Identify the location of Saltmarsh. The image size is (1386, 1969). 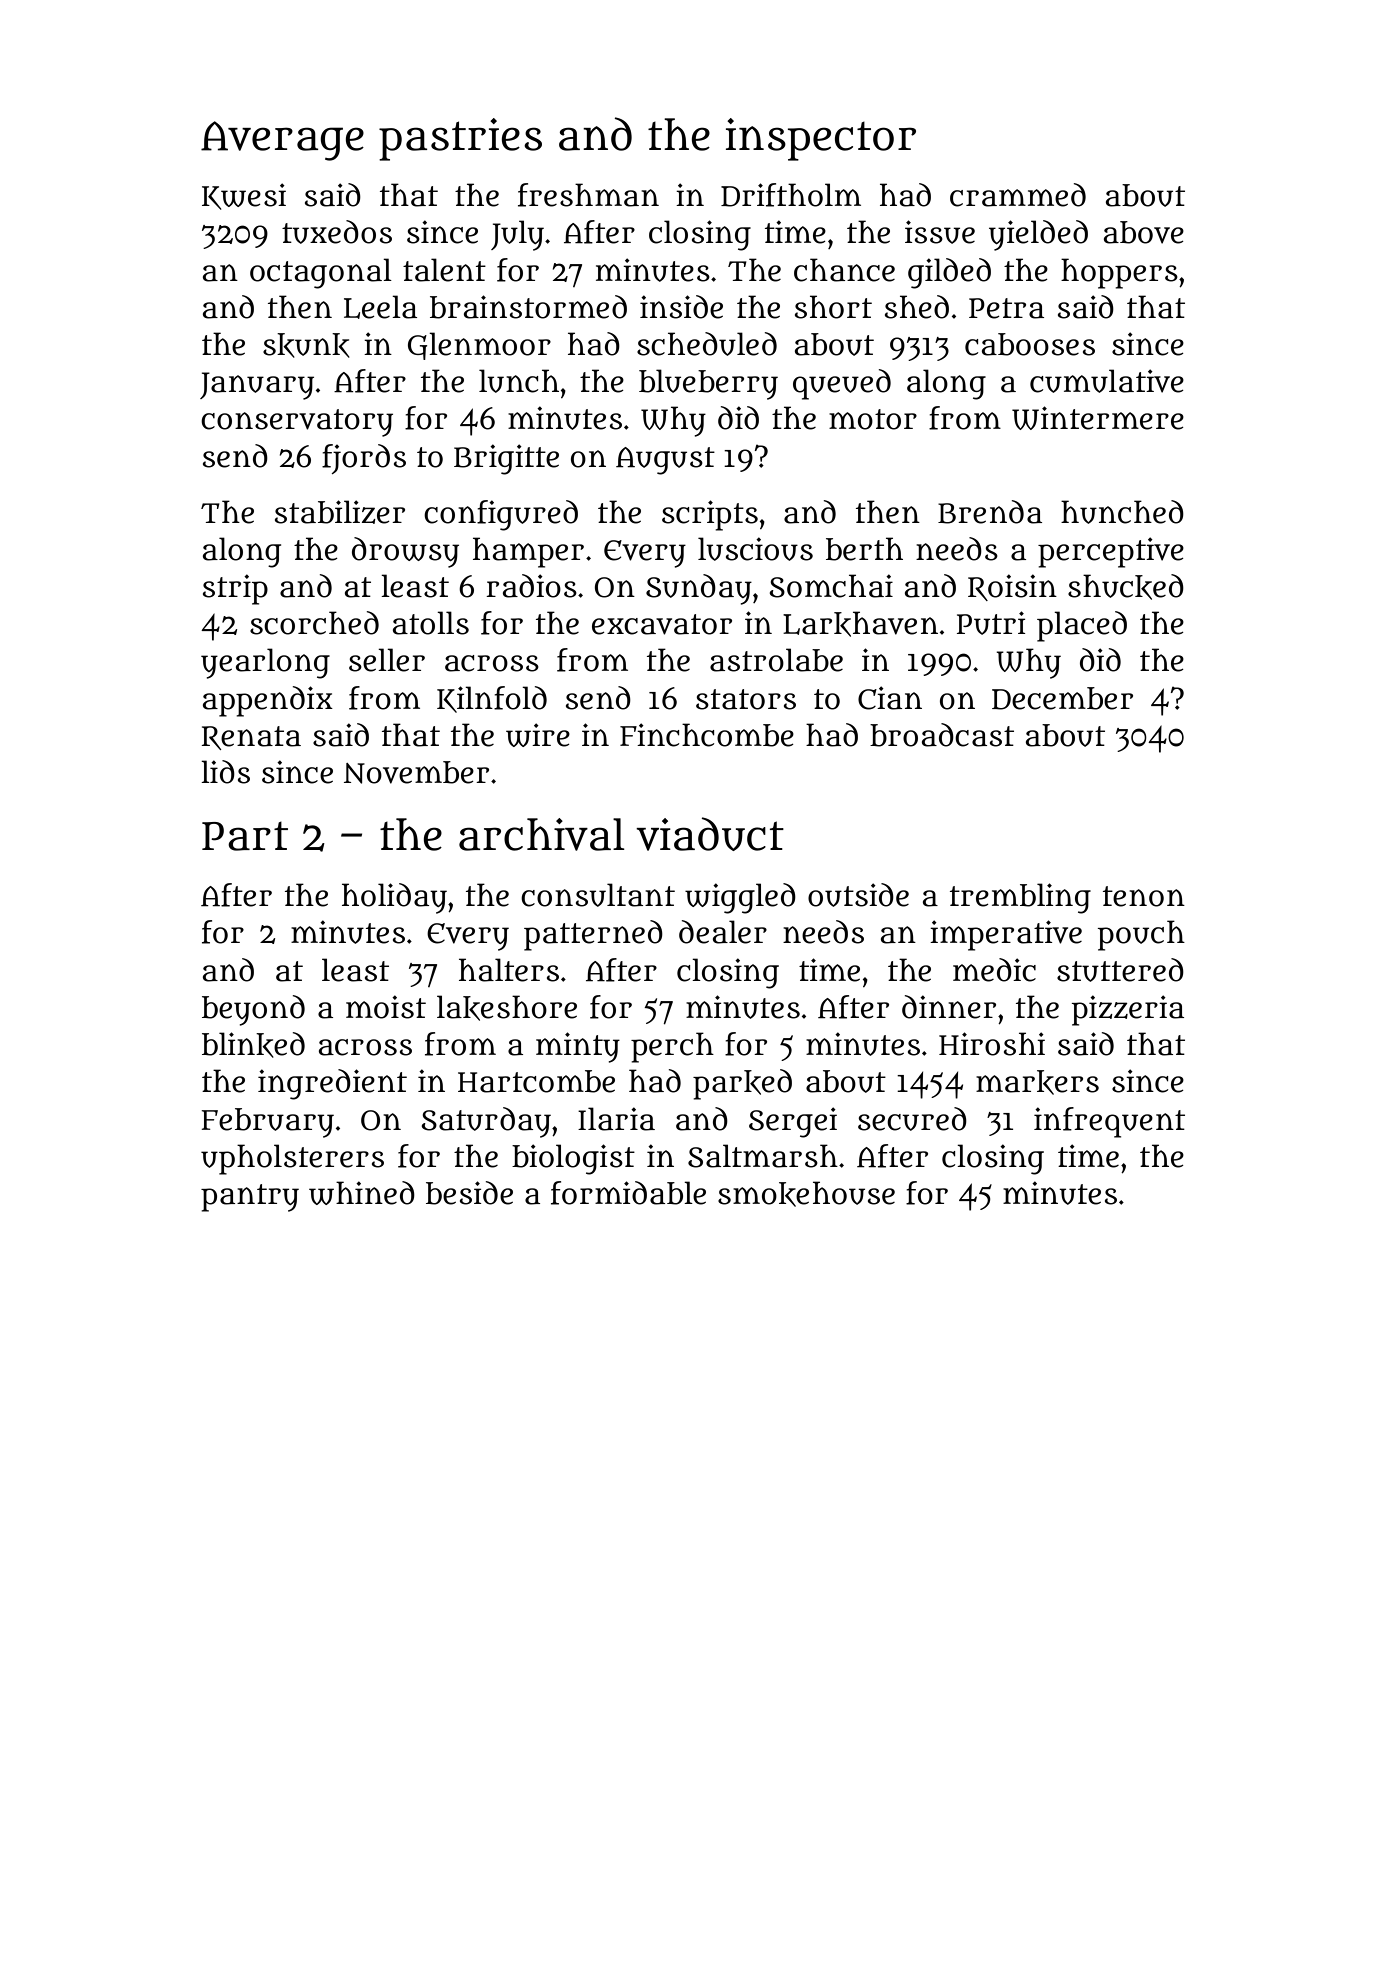
(763, 1156).
